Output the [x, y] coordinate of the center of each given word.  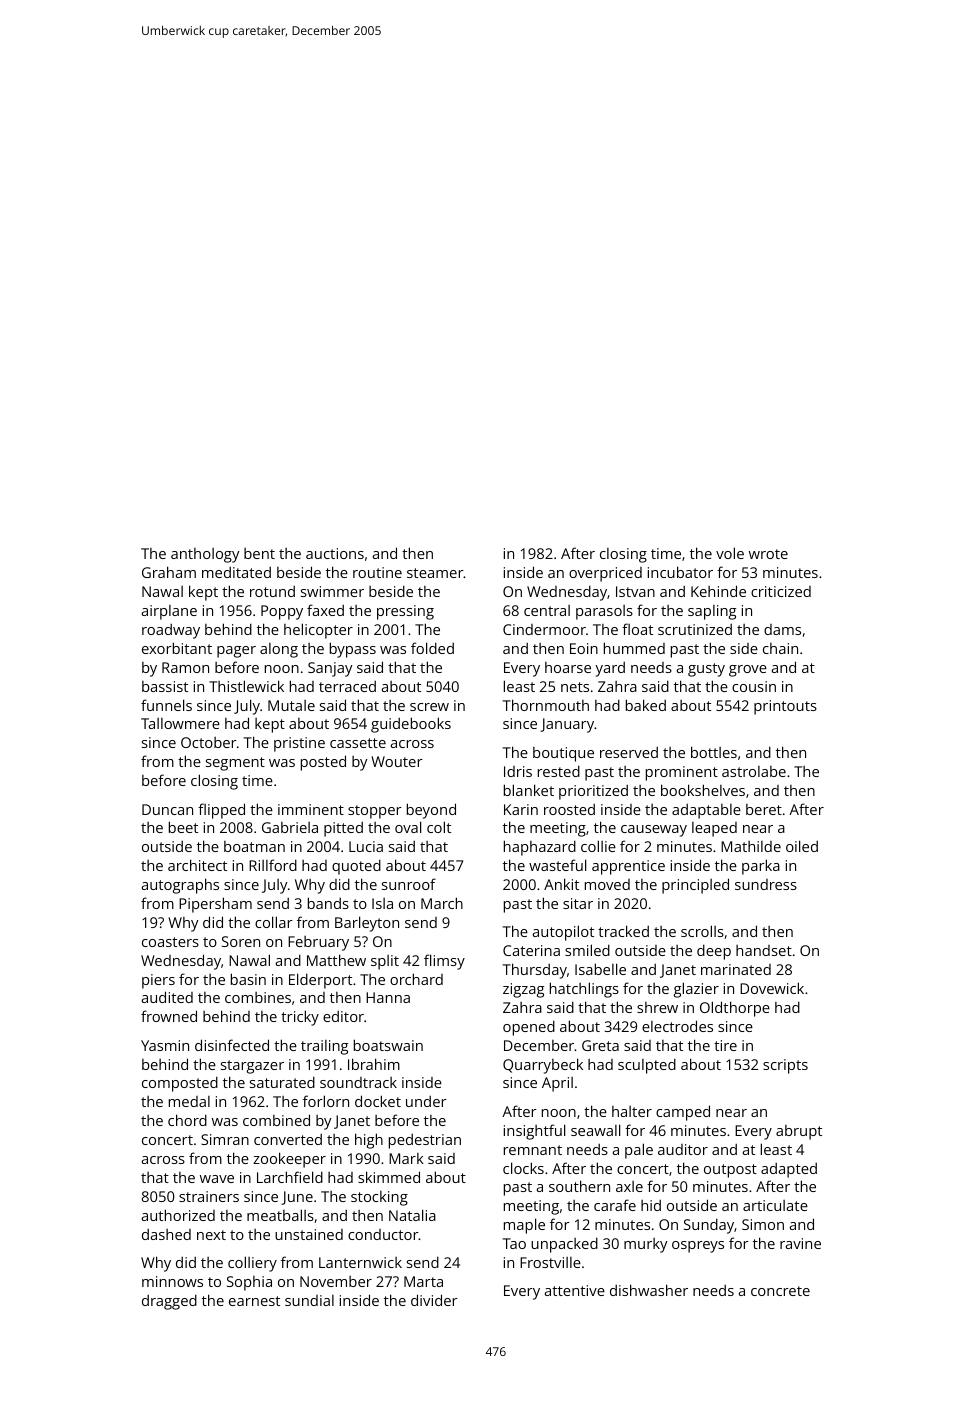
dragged [169, 1302]
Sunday [709, 1226]
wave [217, 1179]
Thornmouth [546, 705]
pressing [405, 612]
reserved [629, 752]
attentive [575, 1290]
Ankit [561, 884]
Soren [241, 941]
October [209, 742]
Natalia [412, 1215]
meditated [236, 572]
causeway [654, 831]
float [637, 629]
